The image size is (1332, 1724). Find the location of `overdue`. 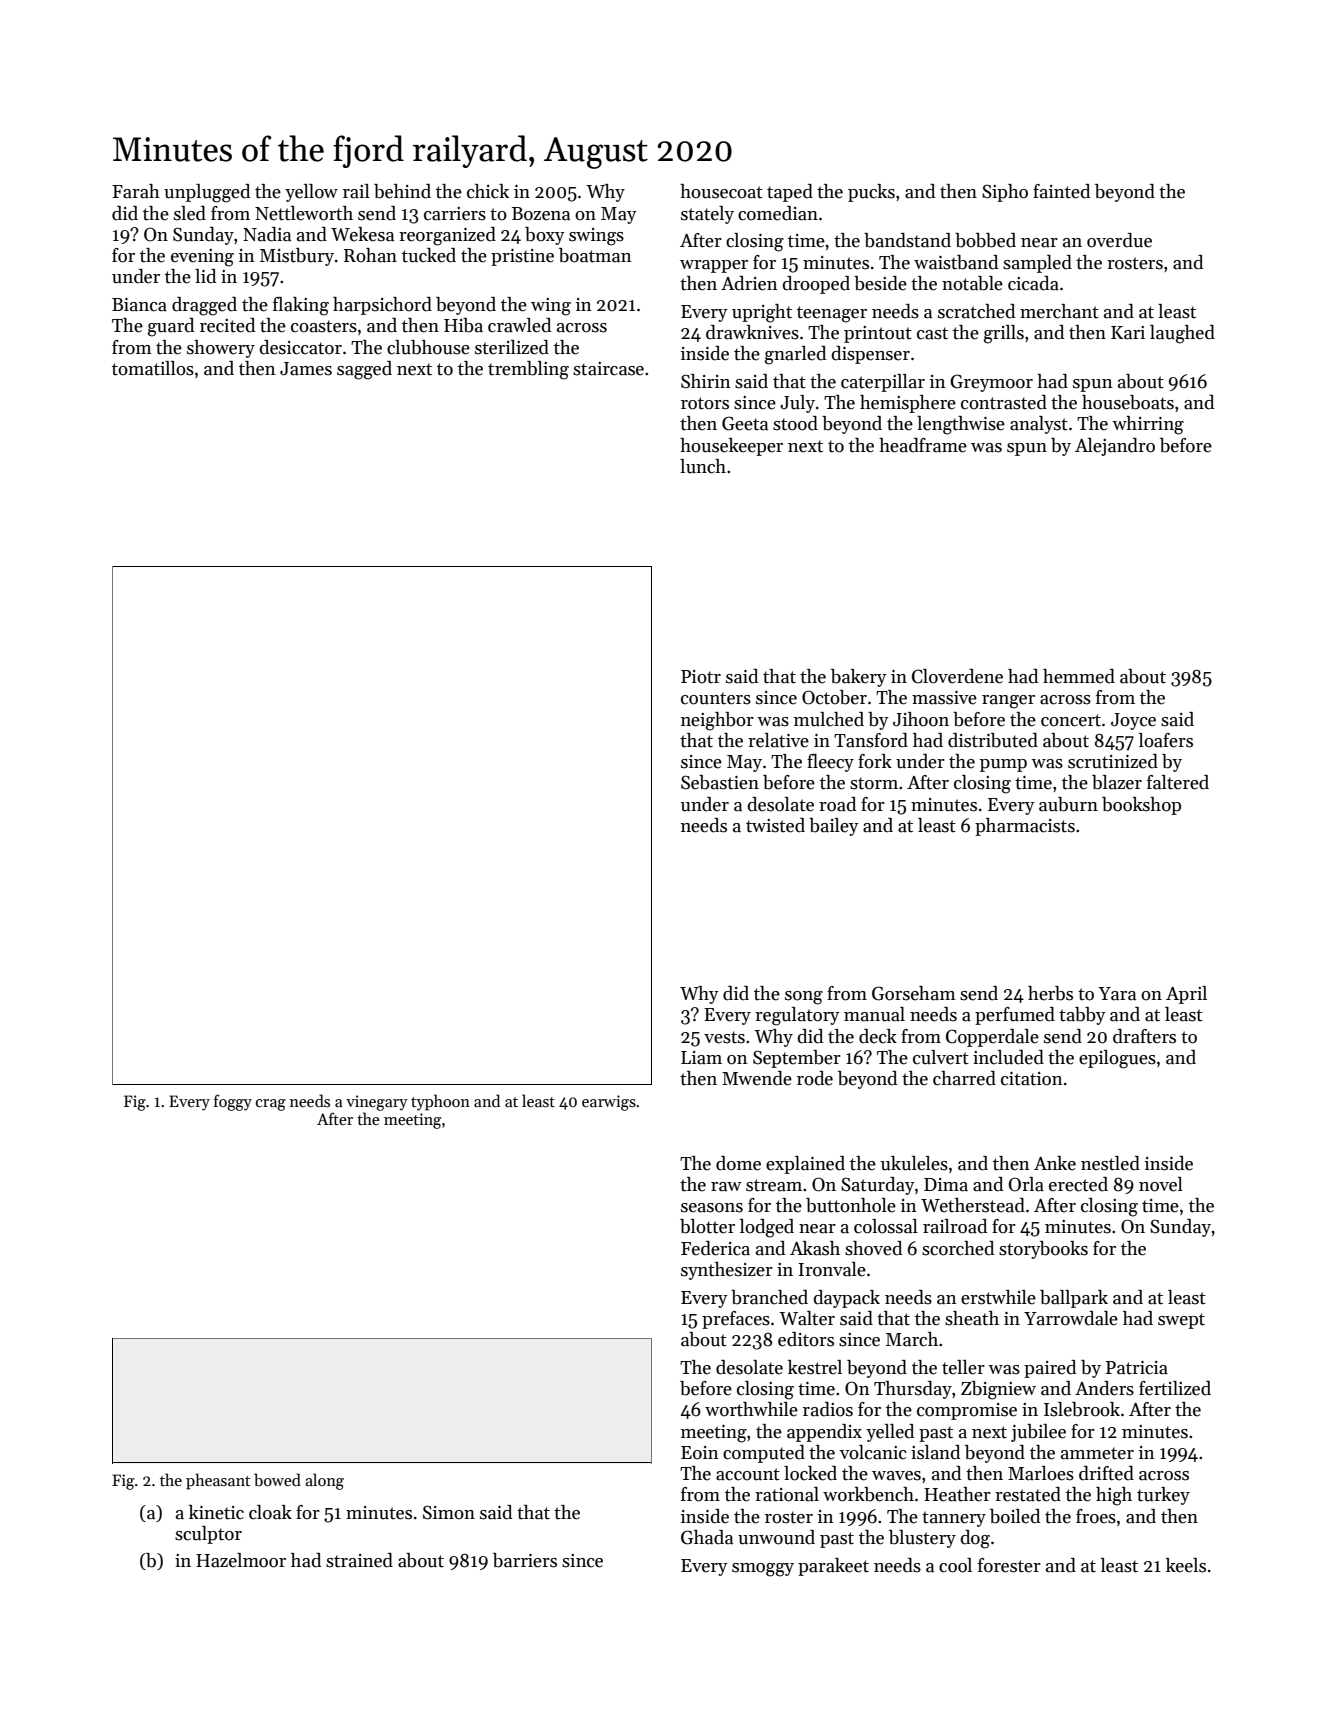

overdue is located at coordinates (1119, 240).
